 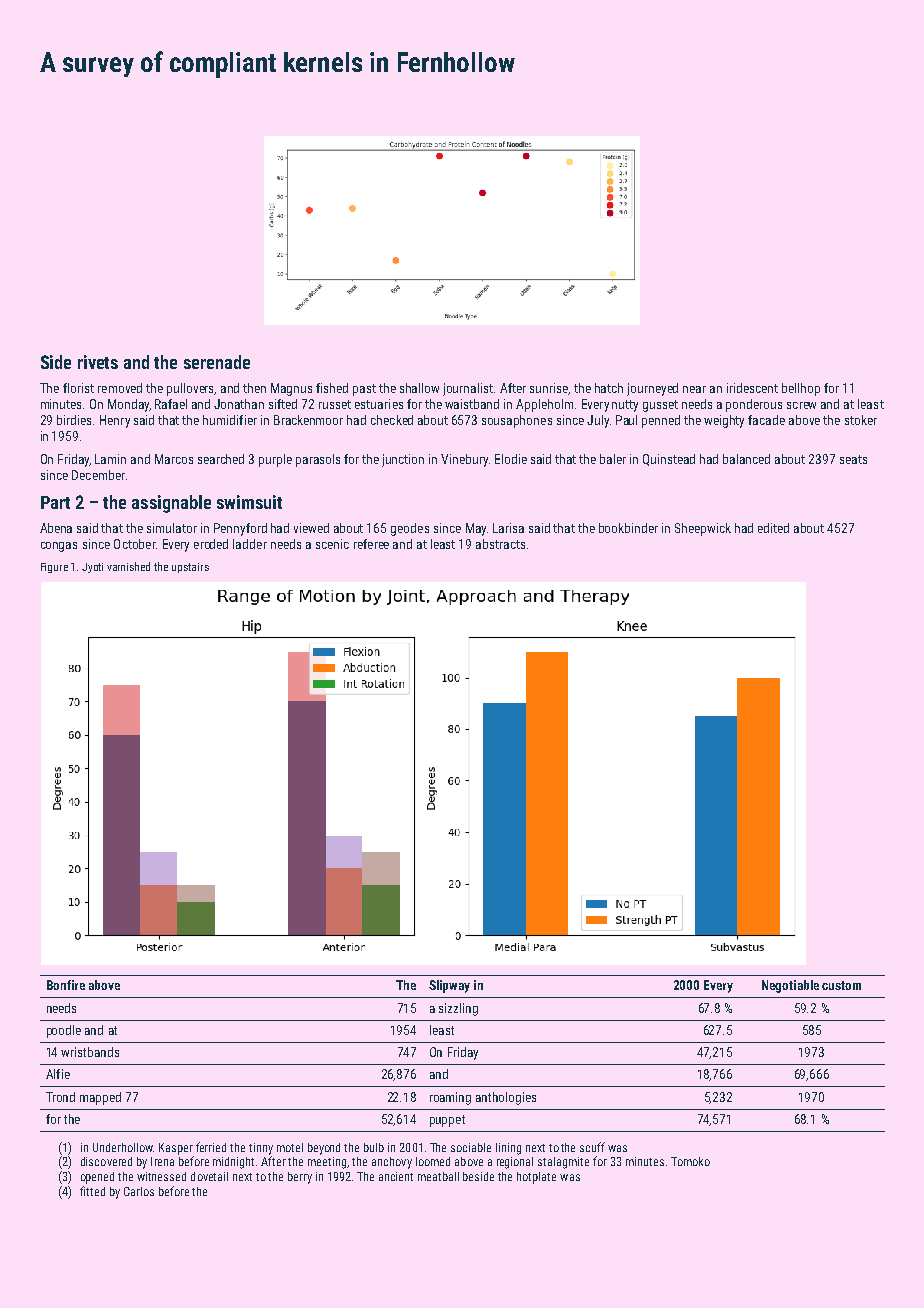 What do you see at coordinates (752, 388) in the screenshot?
I see `iridescent` at bounding box center [752, 388].
